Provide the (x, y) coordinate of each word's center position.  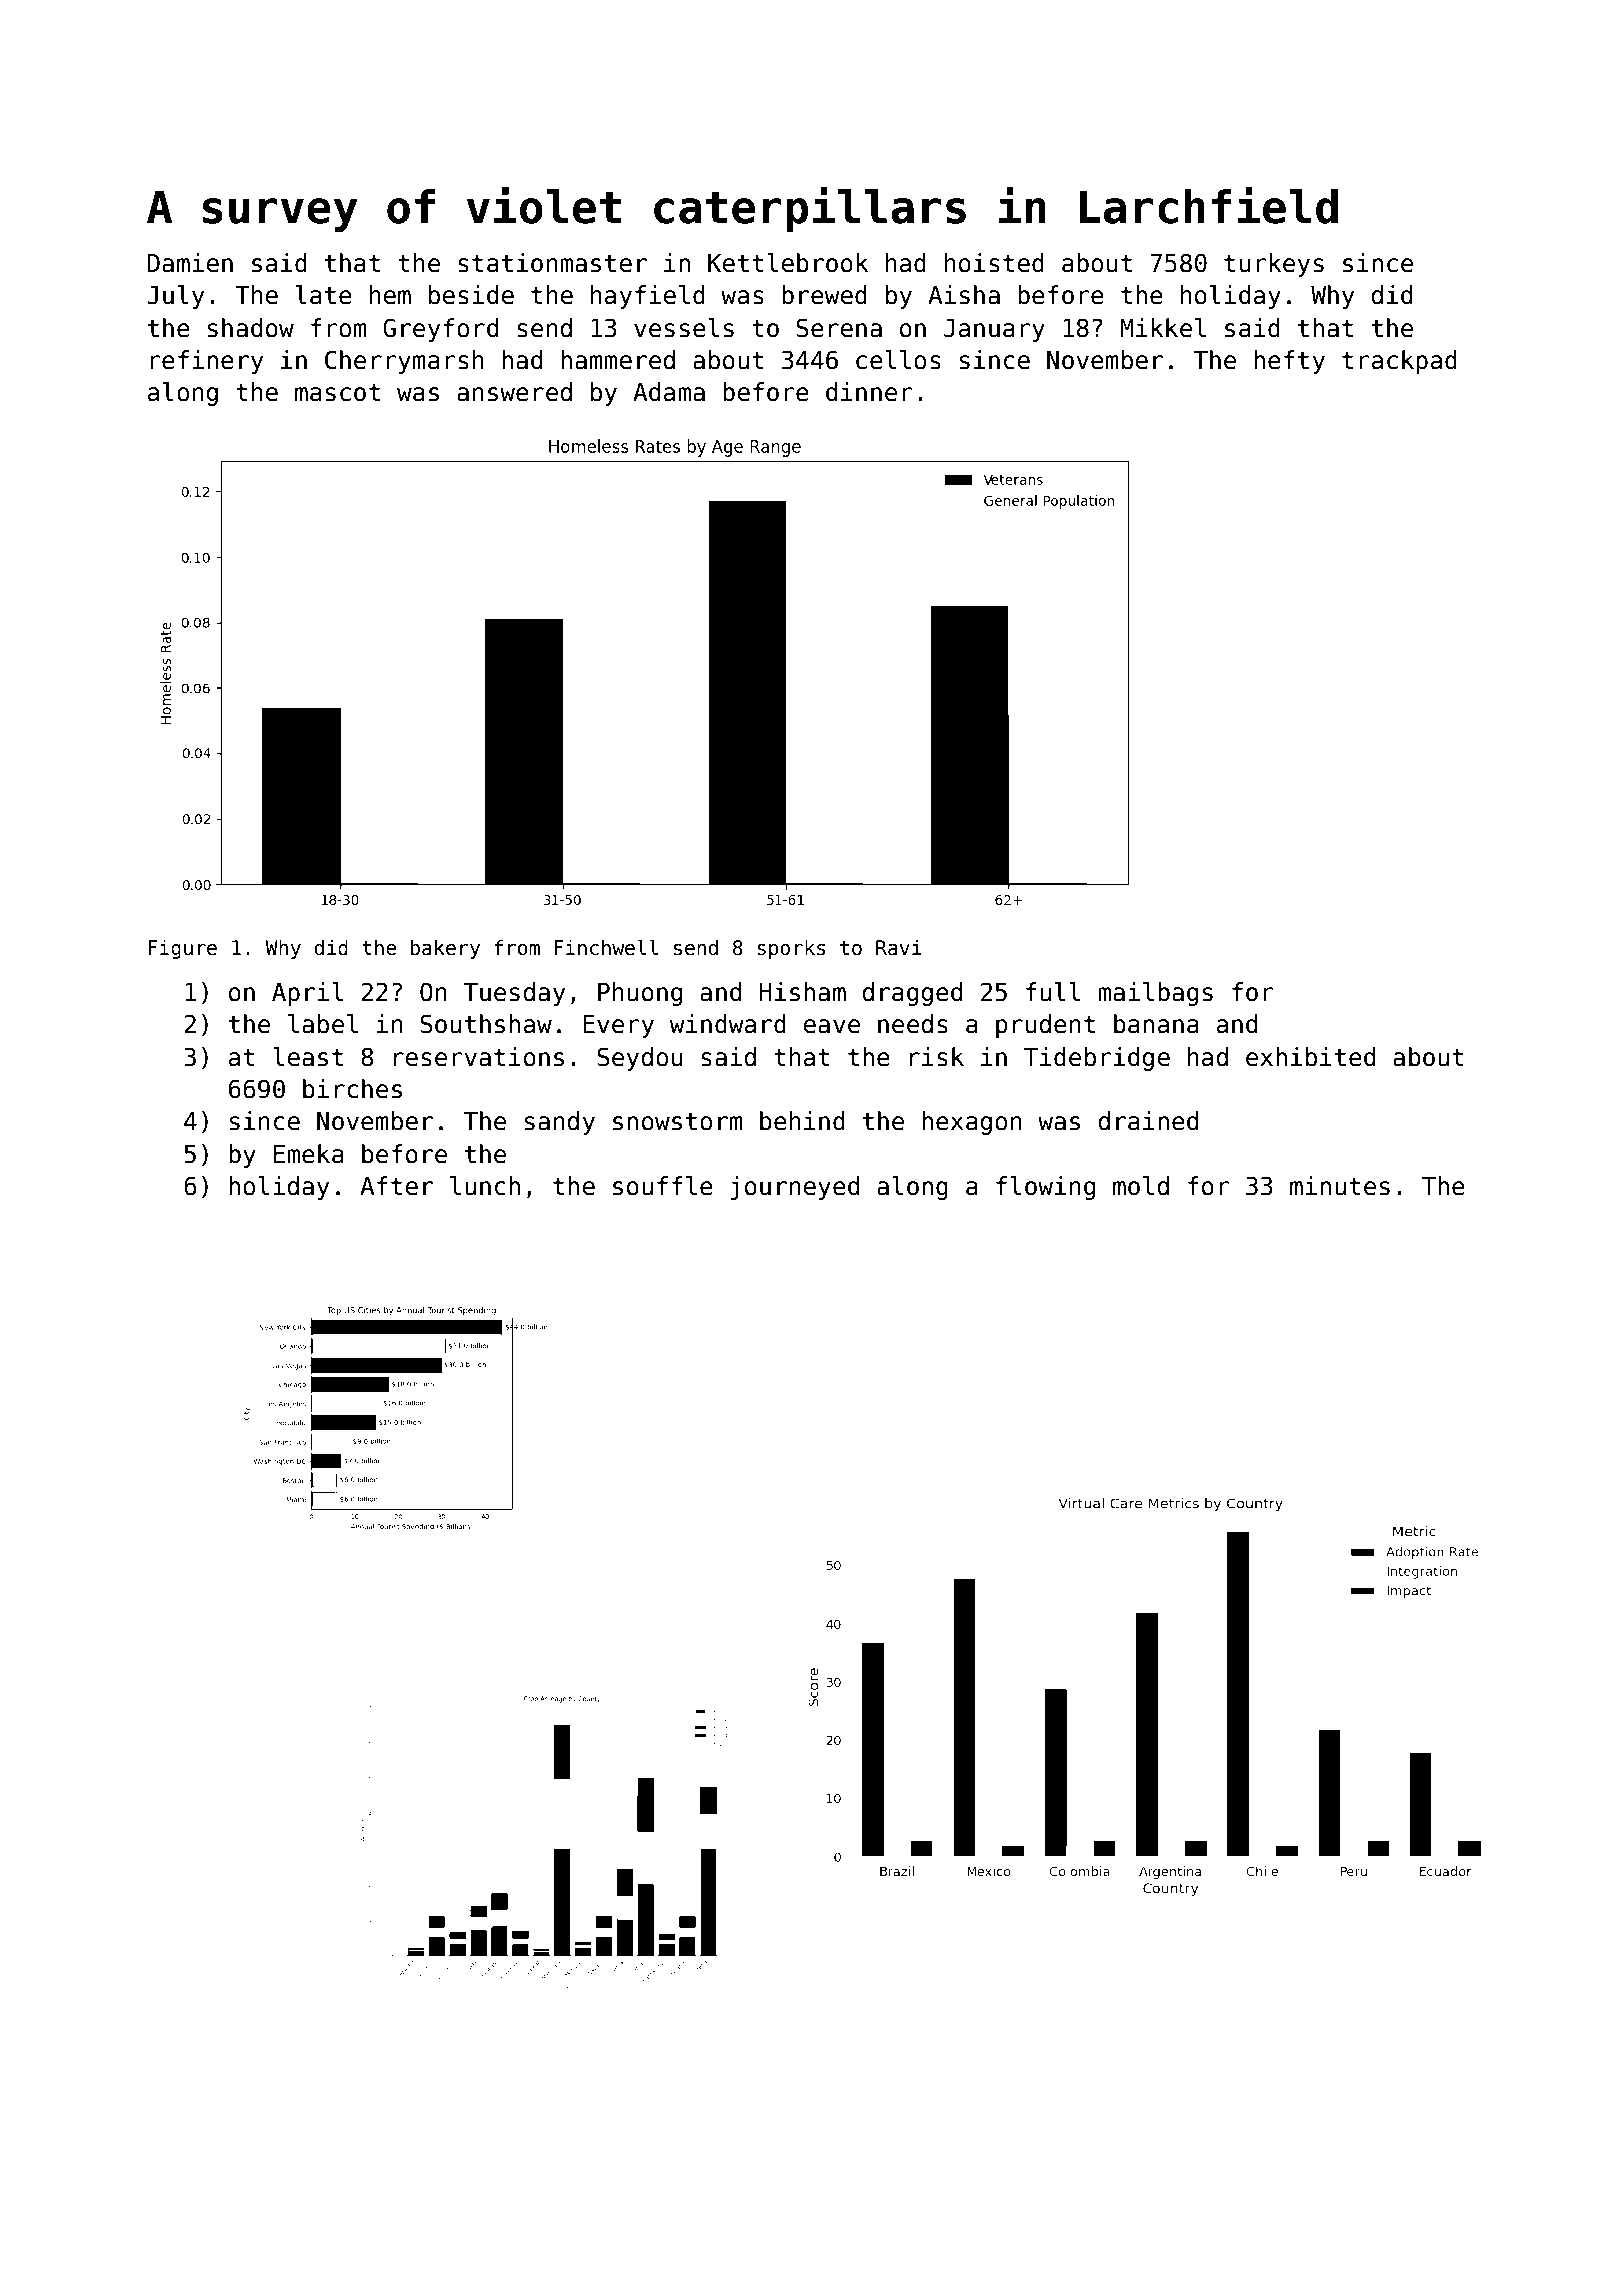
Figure (182, 949)
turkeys (1274, 265)
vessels (684, 328)
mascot (337, 392)
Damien (190, 263)
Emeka (309, 1154)
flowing (1045, 1188)
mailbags (1155, 994)
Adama (669, 392)
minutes (1340, 1186)
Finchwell (606, 948)
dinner (869, 392)
